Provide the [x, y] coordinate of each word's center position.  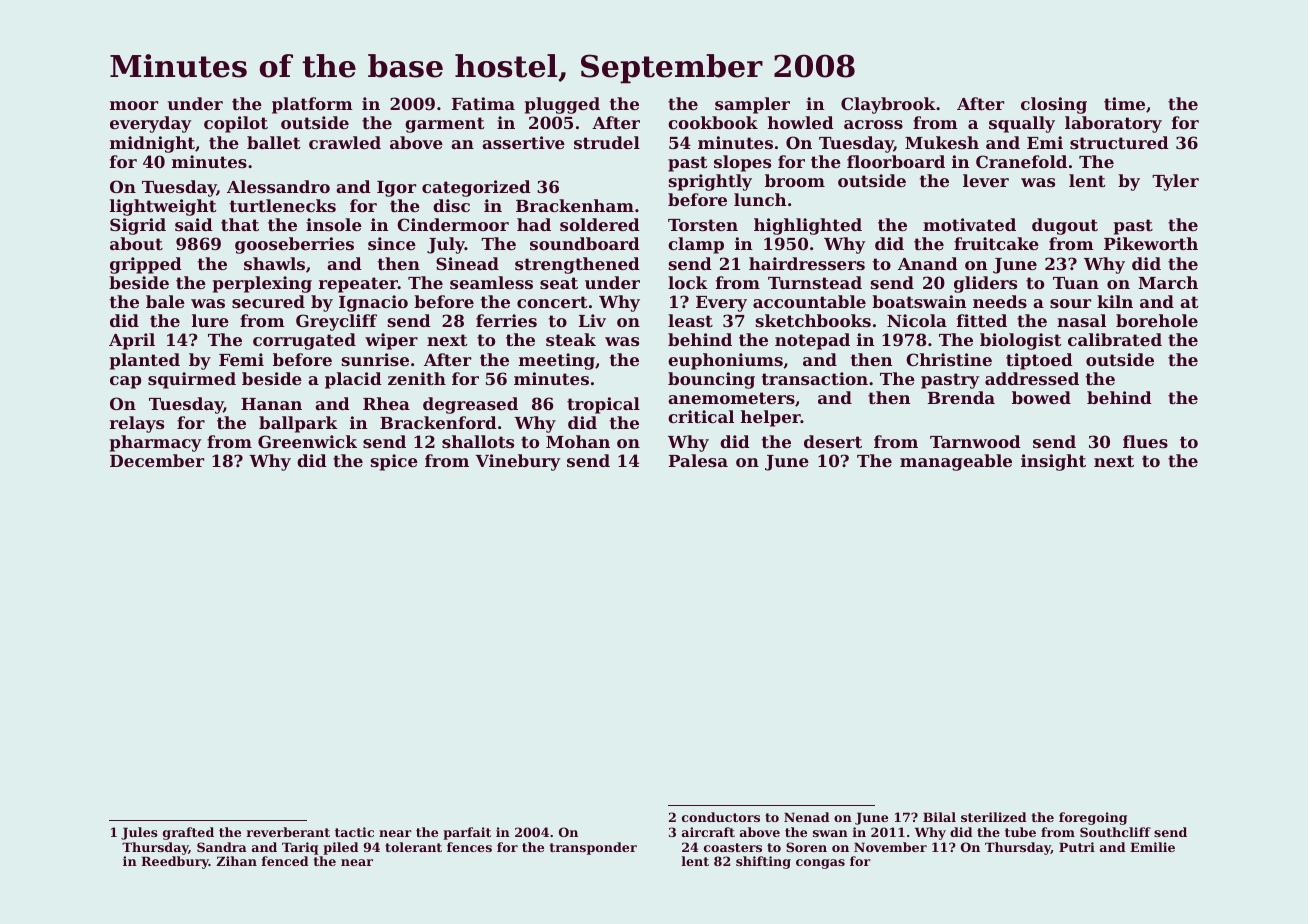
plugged [562, 105]
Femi [241, 359]
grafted [188, 833]
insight [1053, 462]
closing [1054, 105]
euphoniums [725, 361]
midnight [152, 144]
